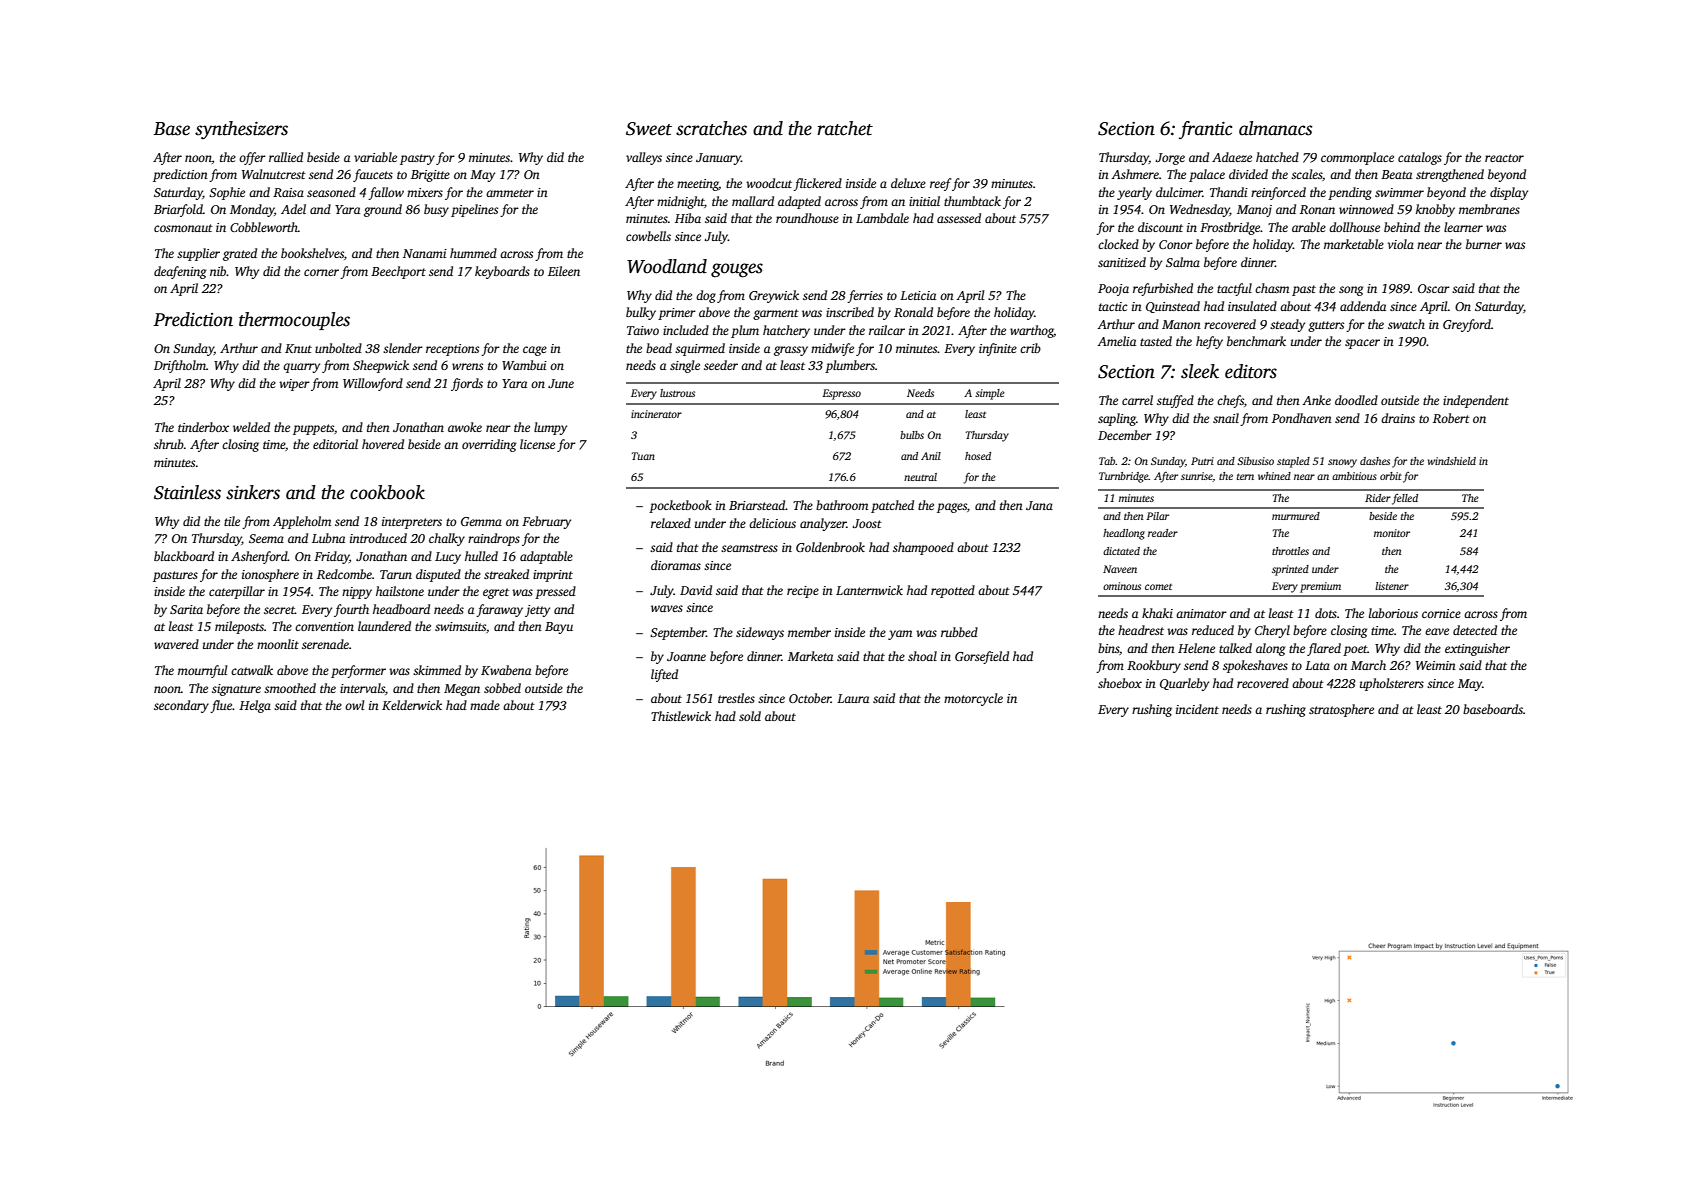 The width and height of the screenshot is (1685, 1192). I want to click on serenade, so click(325, 644).
